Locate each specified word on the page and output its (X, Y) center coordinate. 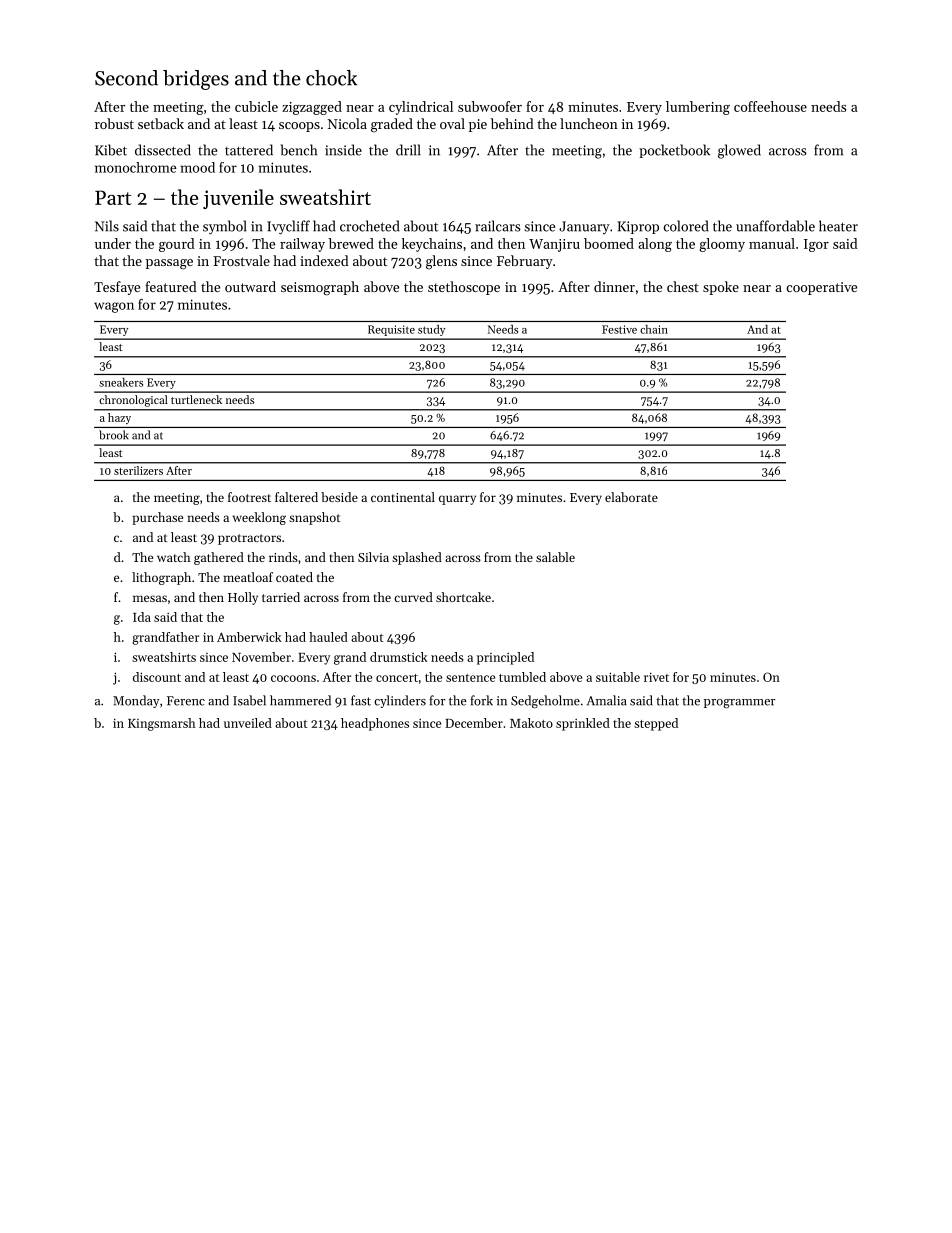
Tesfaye (117, 288)
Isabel (249, 700)
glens (441, 262)
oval (452, 123)
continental (403, 497)
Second (126, 78)
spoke (721, 288)
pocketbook (674, 151)
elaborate (631, 497)
